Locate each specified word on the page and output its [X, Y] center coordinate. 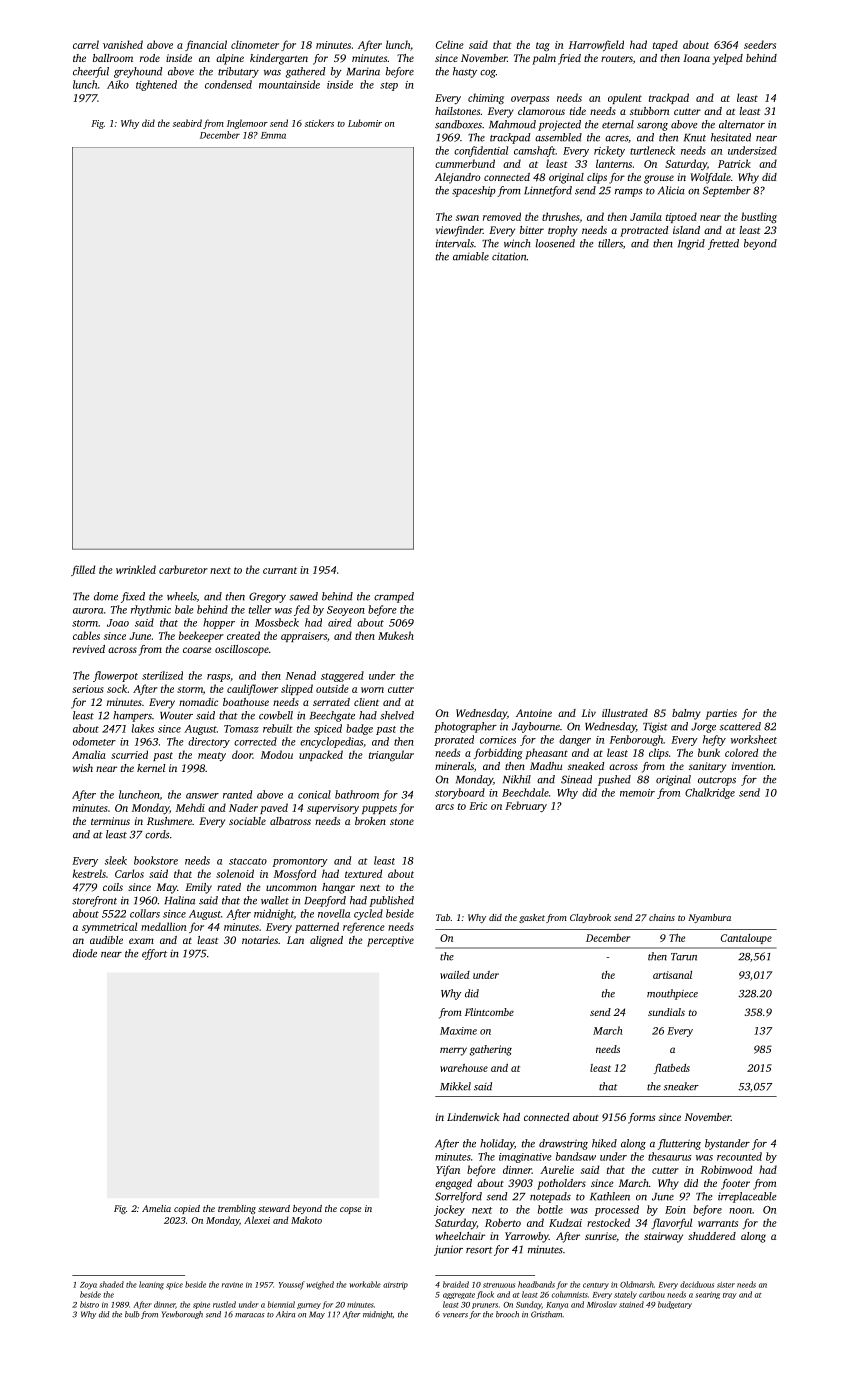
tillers [610, 243]
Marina [363, 72]
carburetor [183, 569]
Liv [589, 713]
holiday [497, 1144]
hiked [604, 1143]
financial [206, 45]
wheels [182, 596]
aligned [326, 941]
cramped [394, 597]
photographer [465, 727]
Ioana [696, 58]
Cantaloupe [746, 939]
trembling [237, 1209]
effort [154, 954]
